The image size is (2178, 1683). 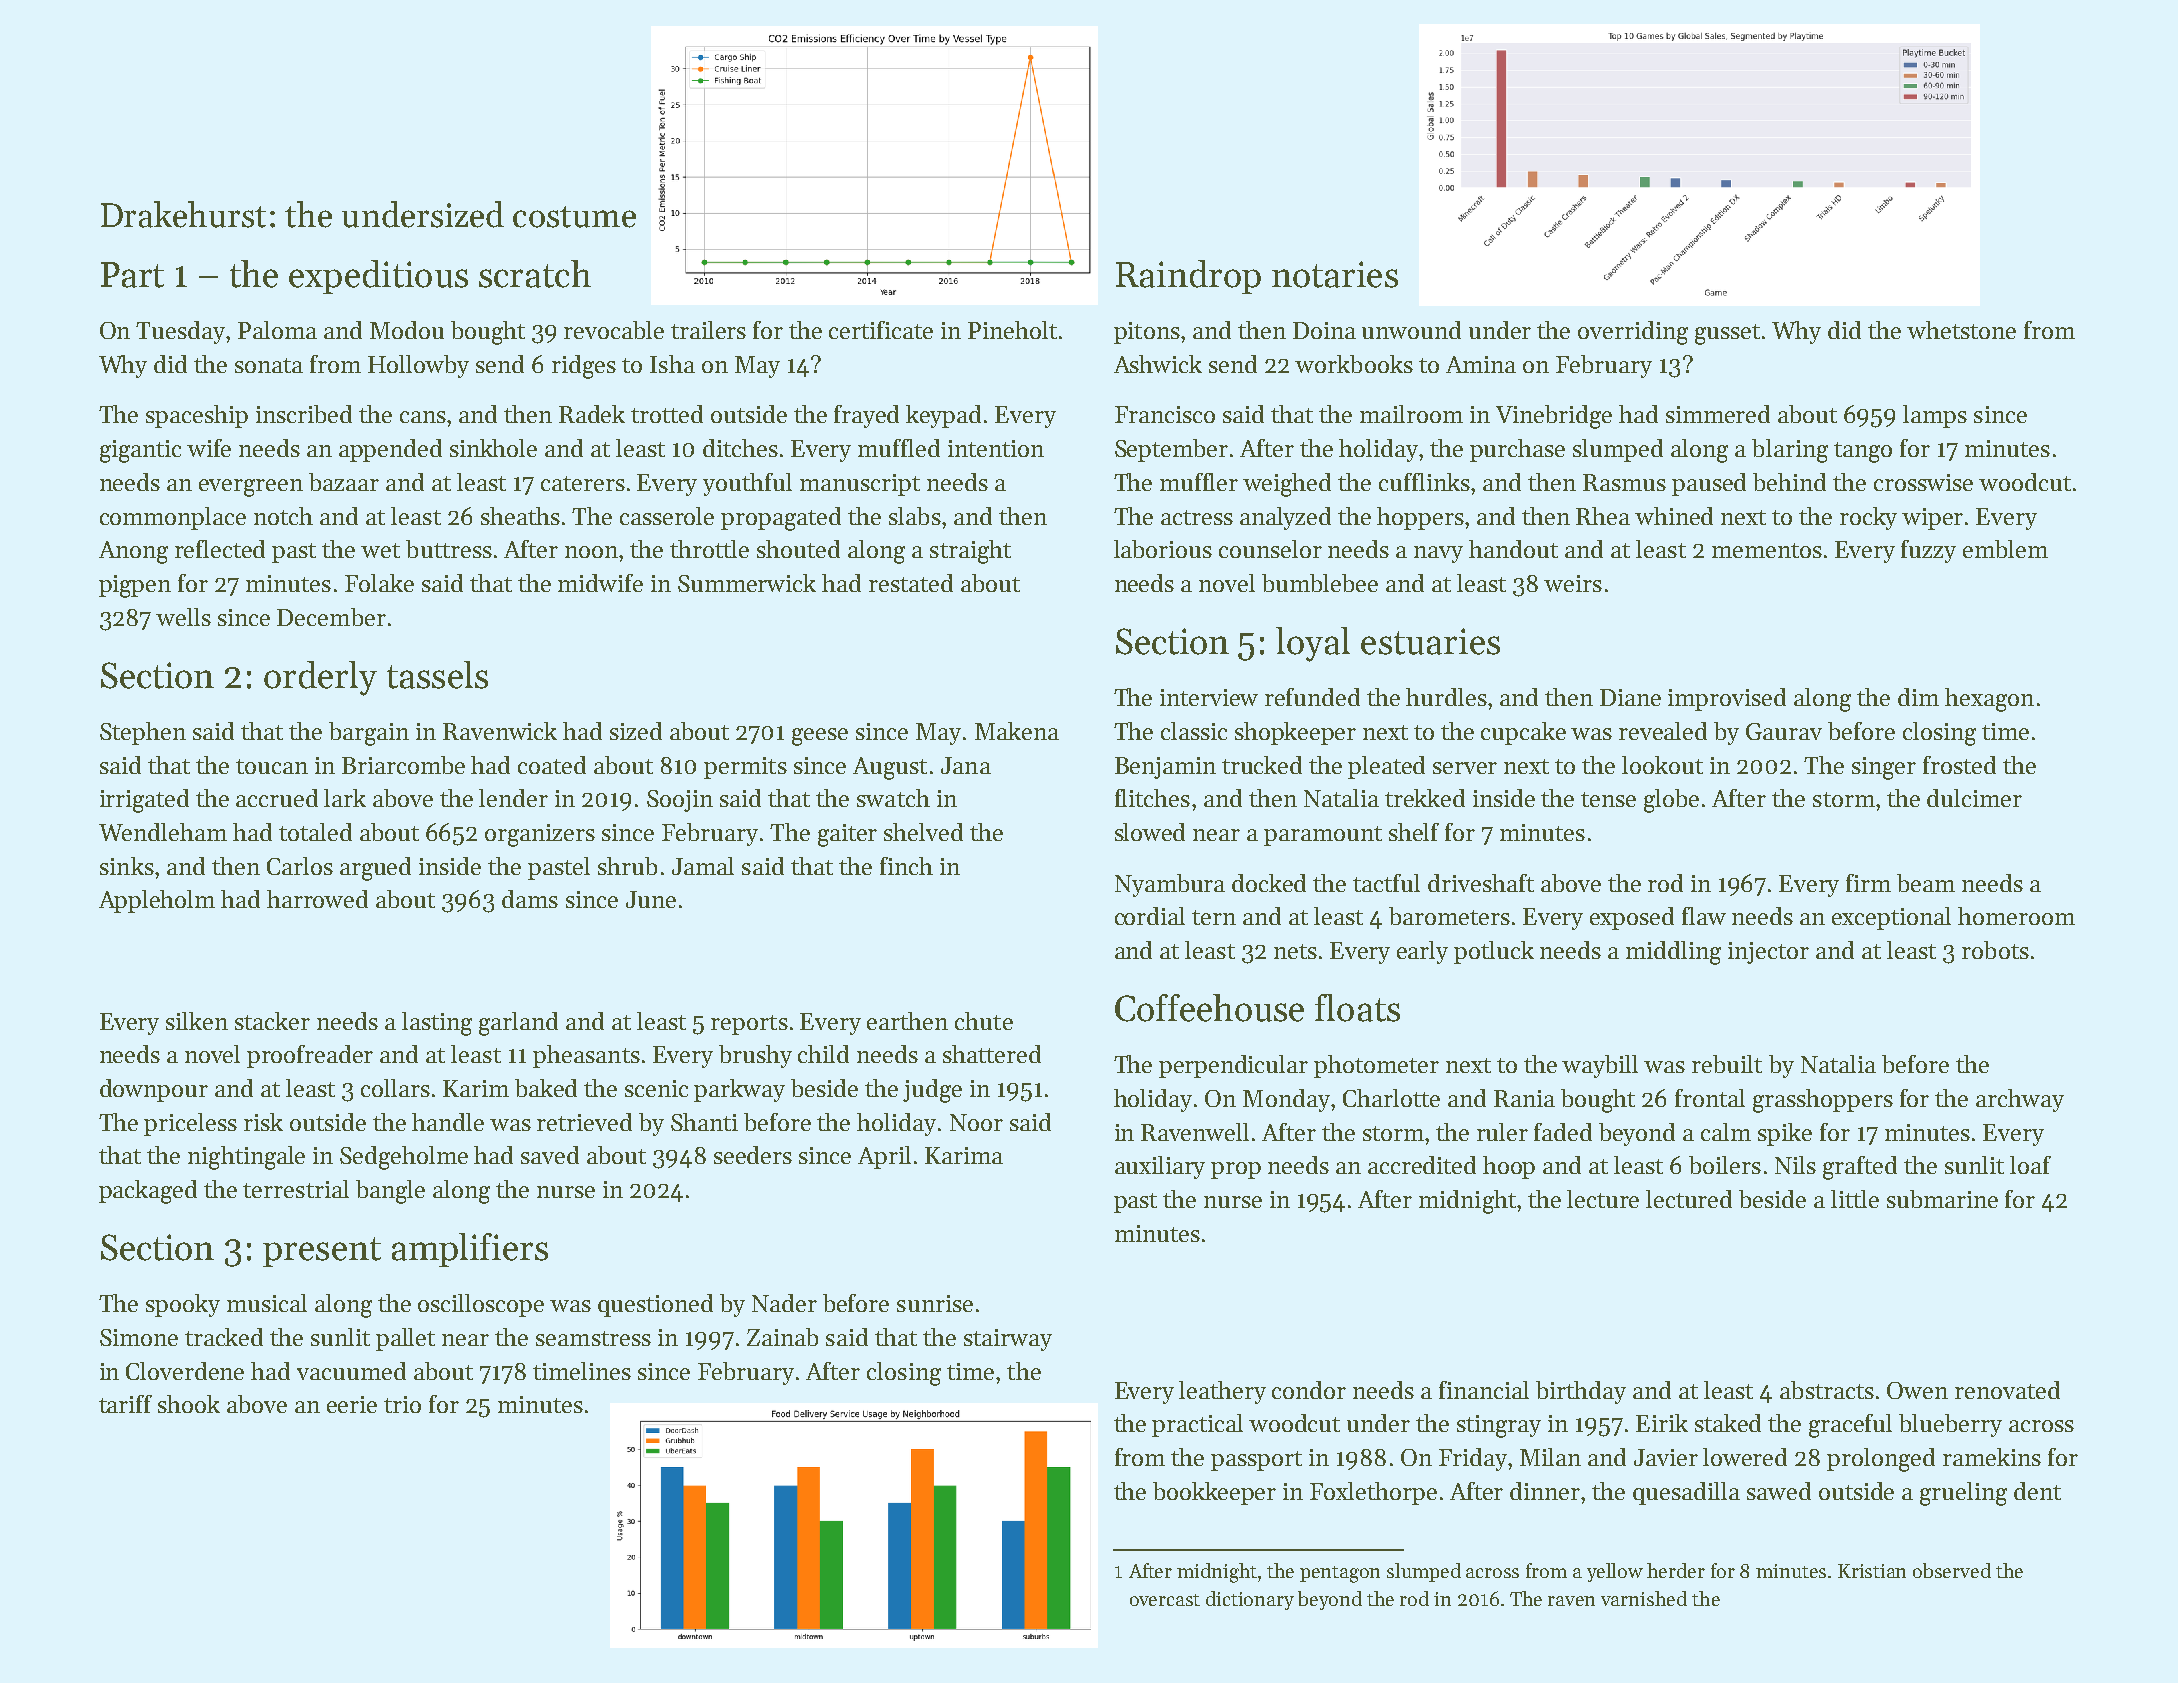 I want to click on whetstone, so click(x=1961, y=330).
